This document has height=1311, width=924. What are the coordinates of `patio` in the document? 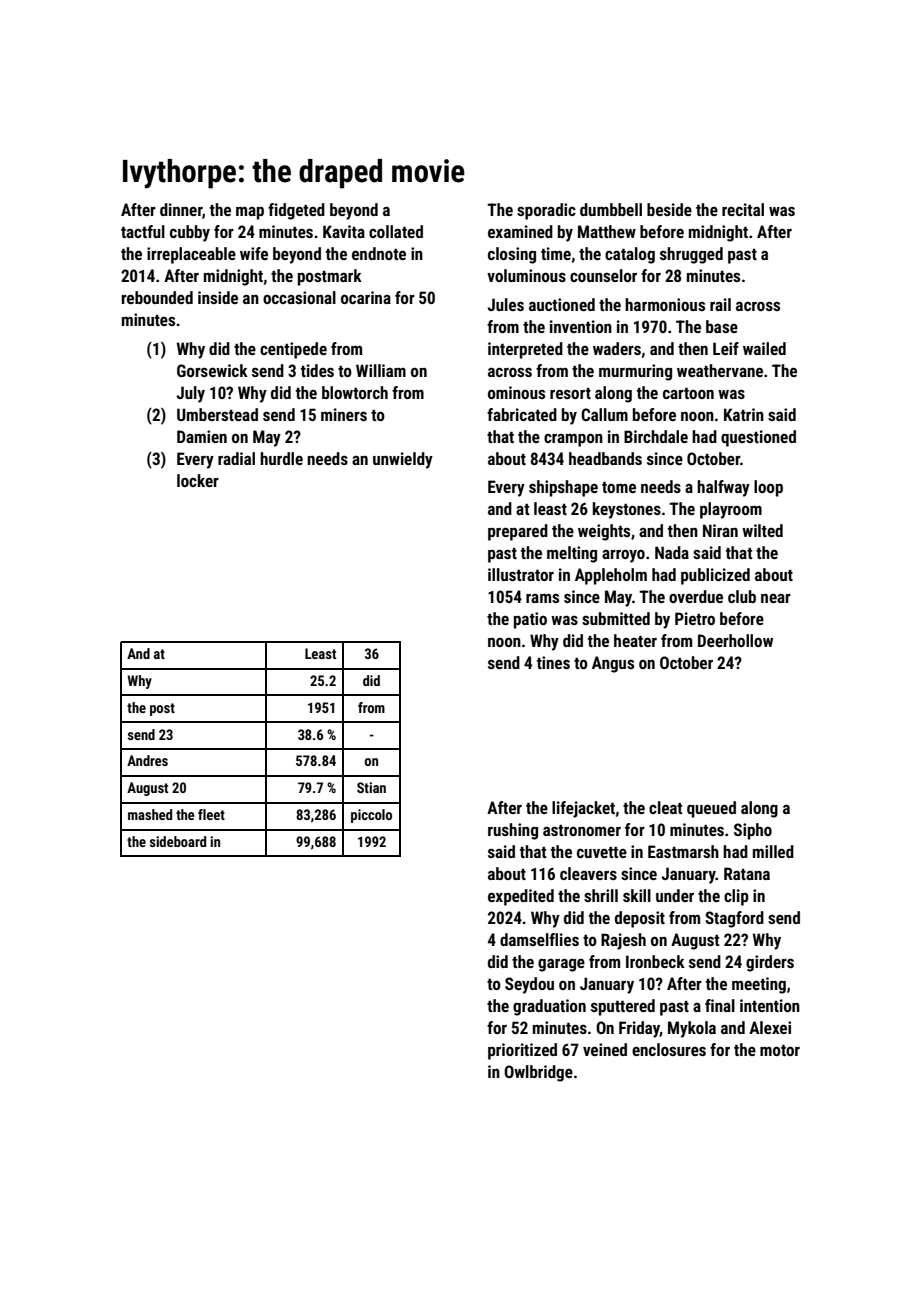 It's located at (530, 620).
